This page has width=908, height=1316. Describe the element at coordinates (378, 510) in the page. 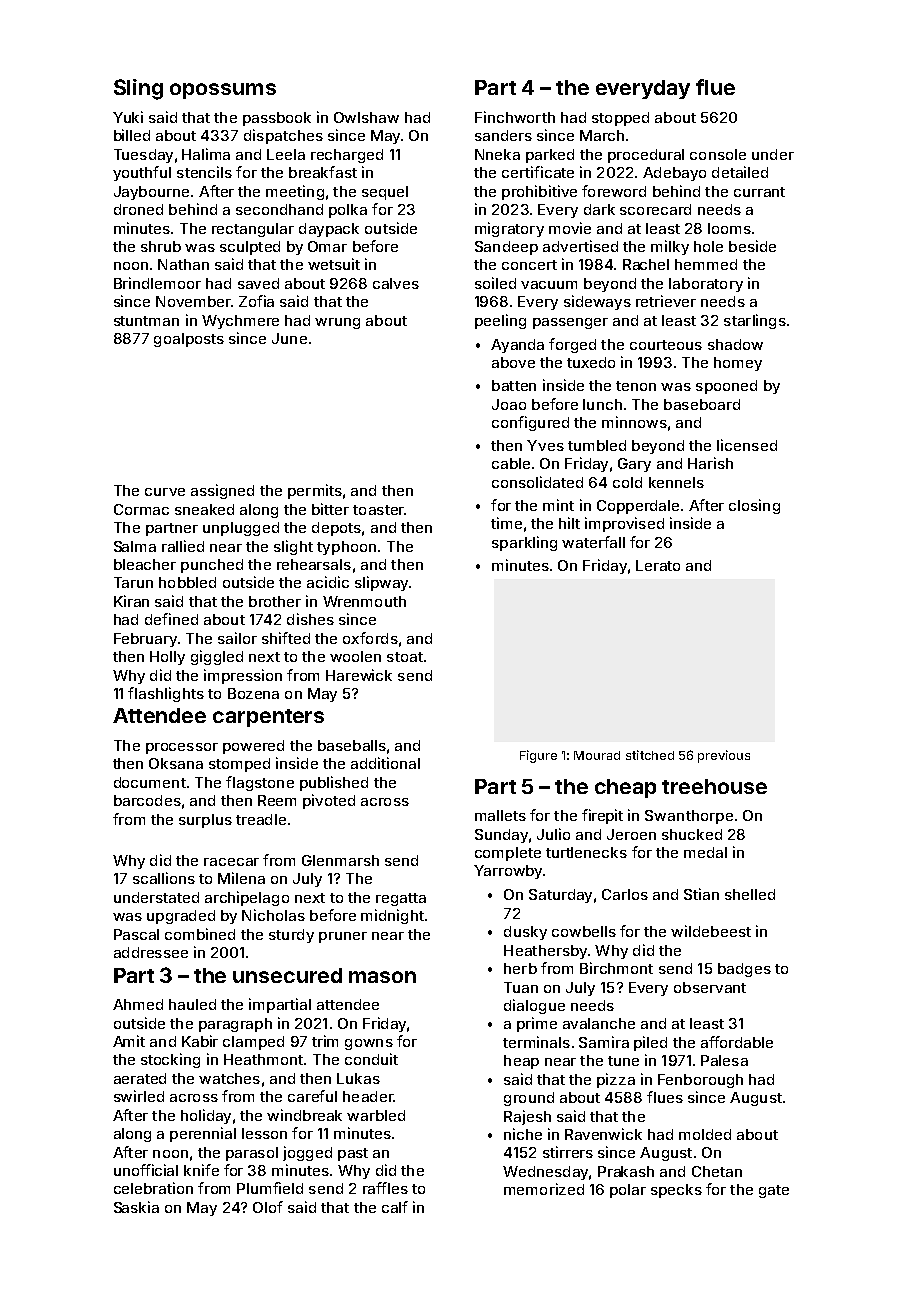

I see `toaster` at that location.
